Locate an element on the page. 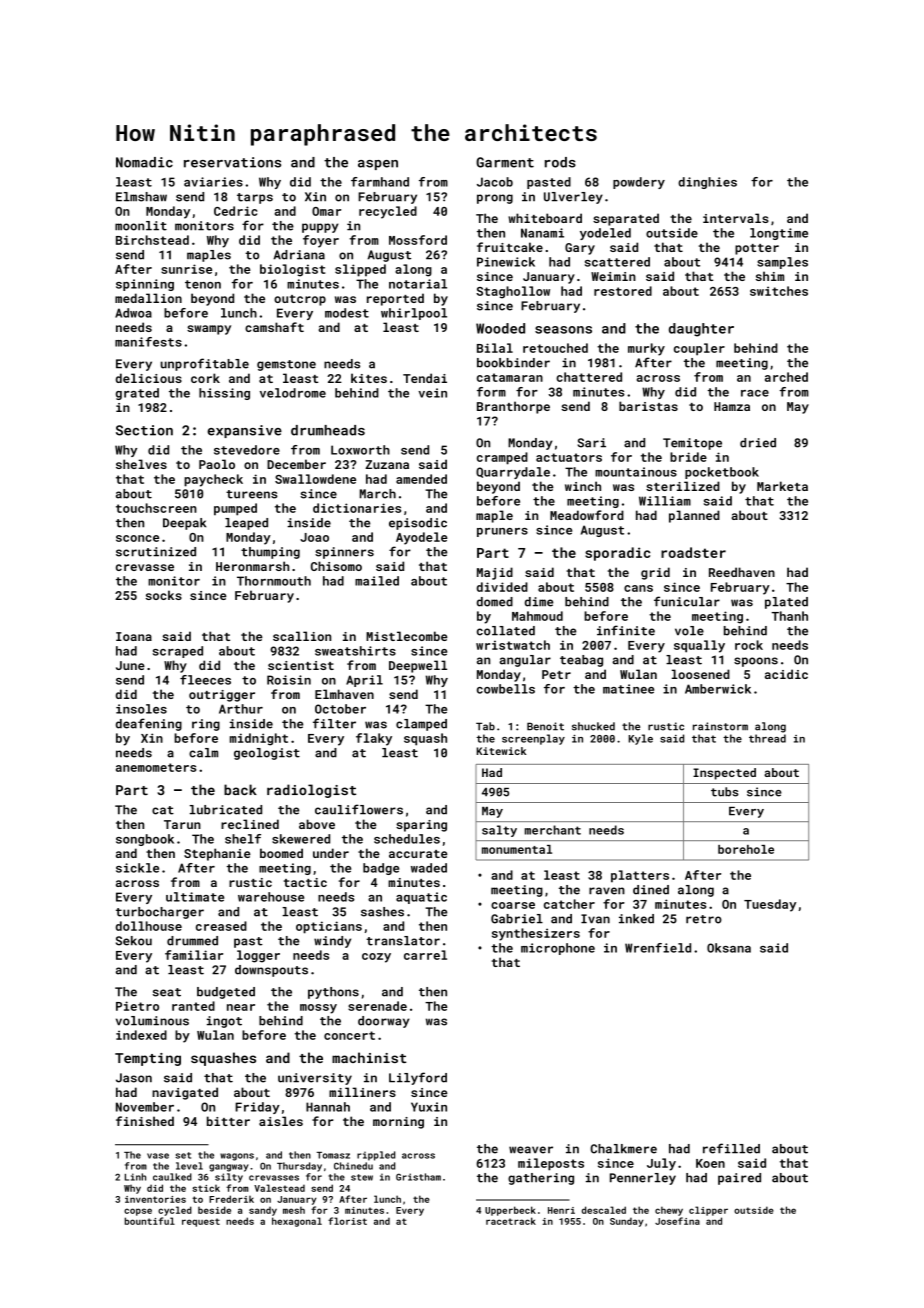  merchant is located at coordinates (553, 830).
